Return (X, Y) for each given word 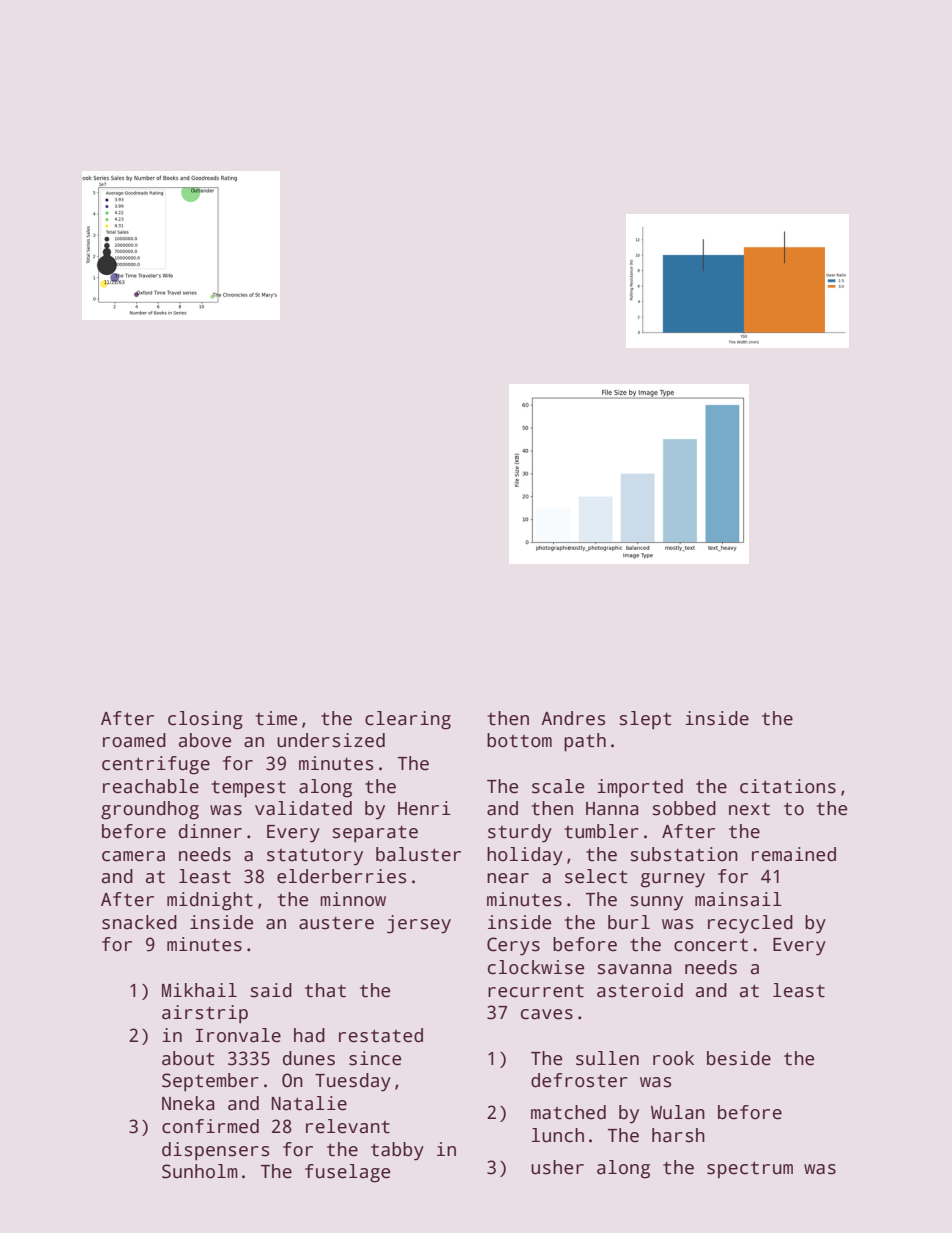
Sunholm (200, 1171)
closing (205, 720)
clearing (408, 720)
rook (673, 1058)
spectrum (750, 1170)
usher (557, 1167)
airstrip (205, 1014)
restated (381, 1035)
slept (645, 720)
